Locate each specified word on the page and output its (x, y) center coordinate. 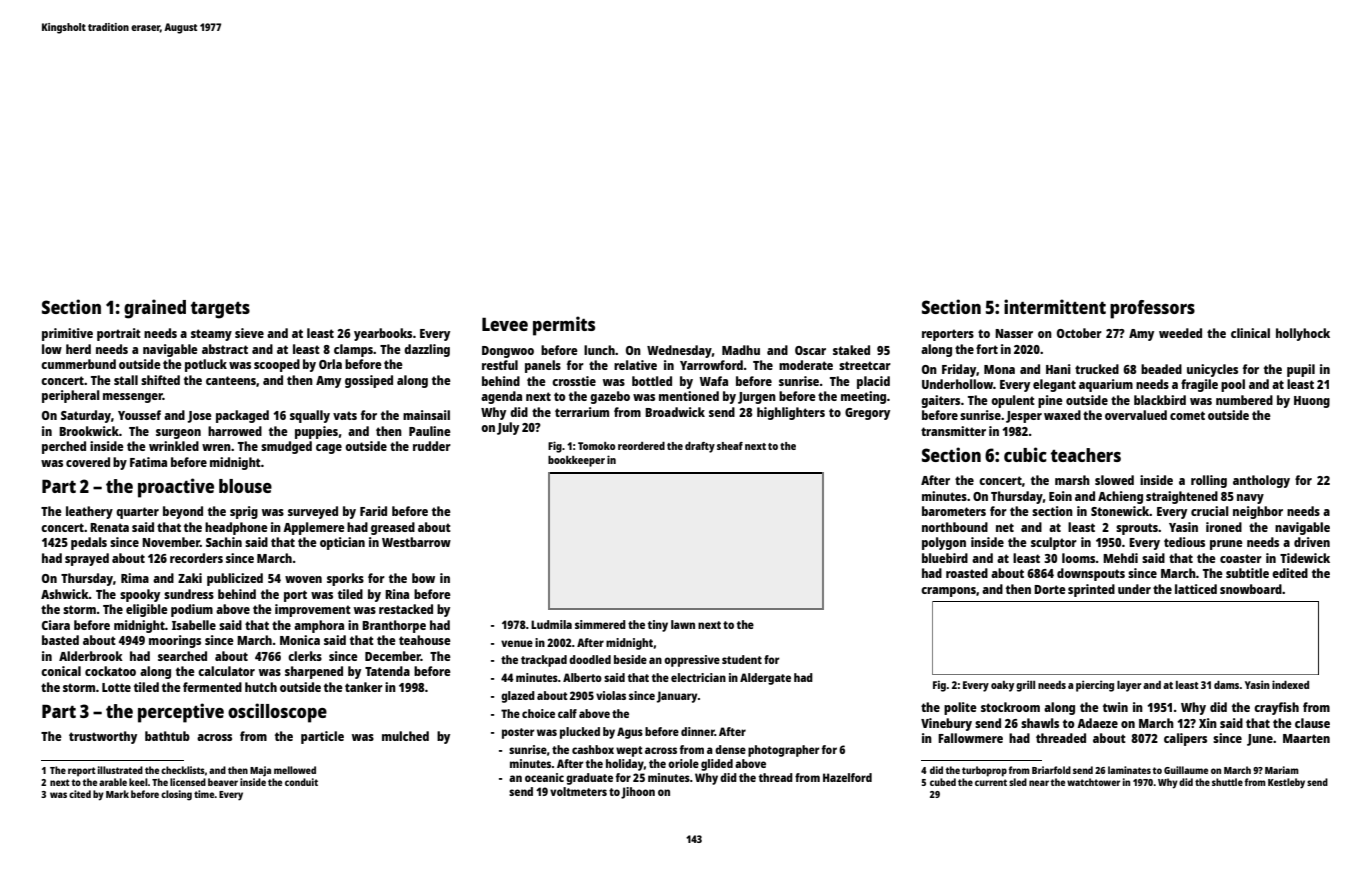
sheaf (730, 446)
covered (88, 462)
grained (155, 309)
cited (80, 794)
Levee (505, 324)
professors (1152, 309)
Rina (397, 594)
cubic (1025, 454)
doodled (590, 659)
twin (1115, 707)
